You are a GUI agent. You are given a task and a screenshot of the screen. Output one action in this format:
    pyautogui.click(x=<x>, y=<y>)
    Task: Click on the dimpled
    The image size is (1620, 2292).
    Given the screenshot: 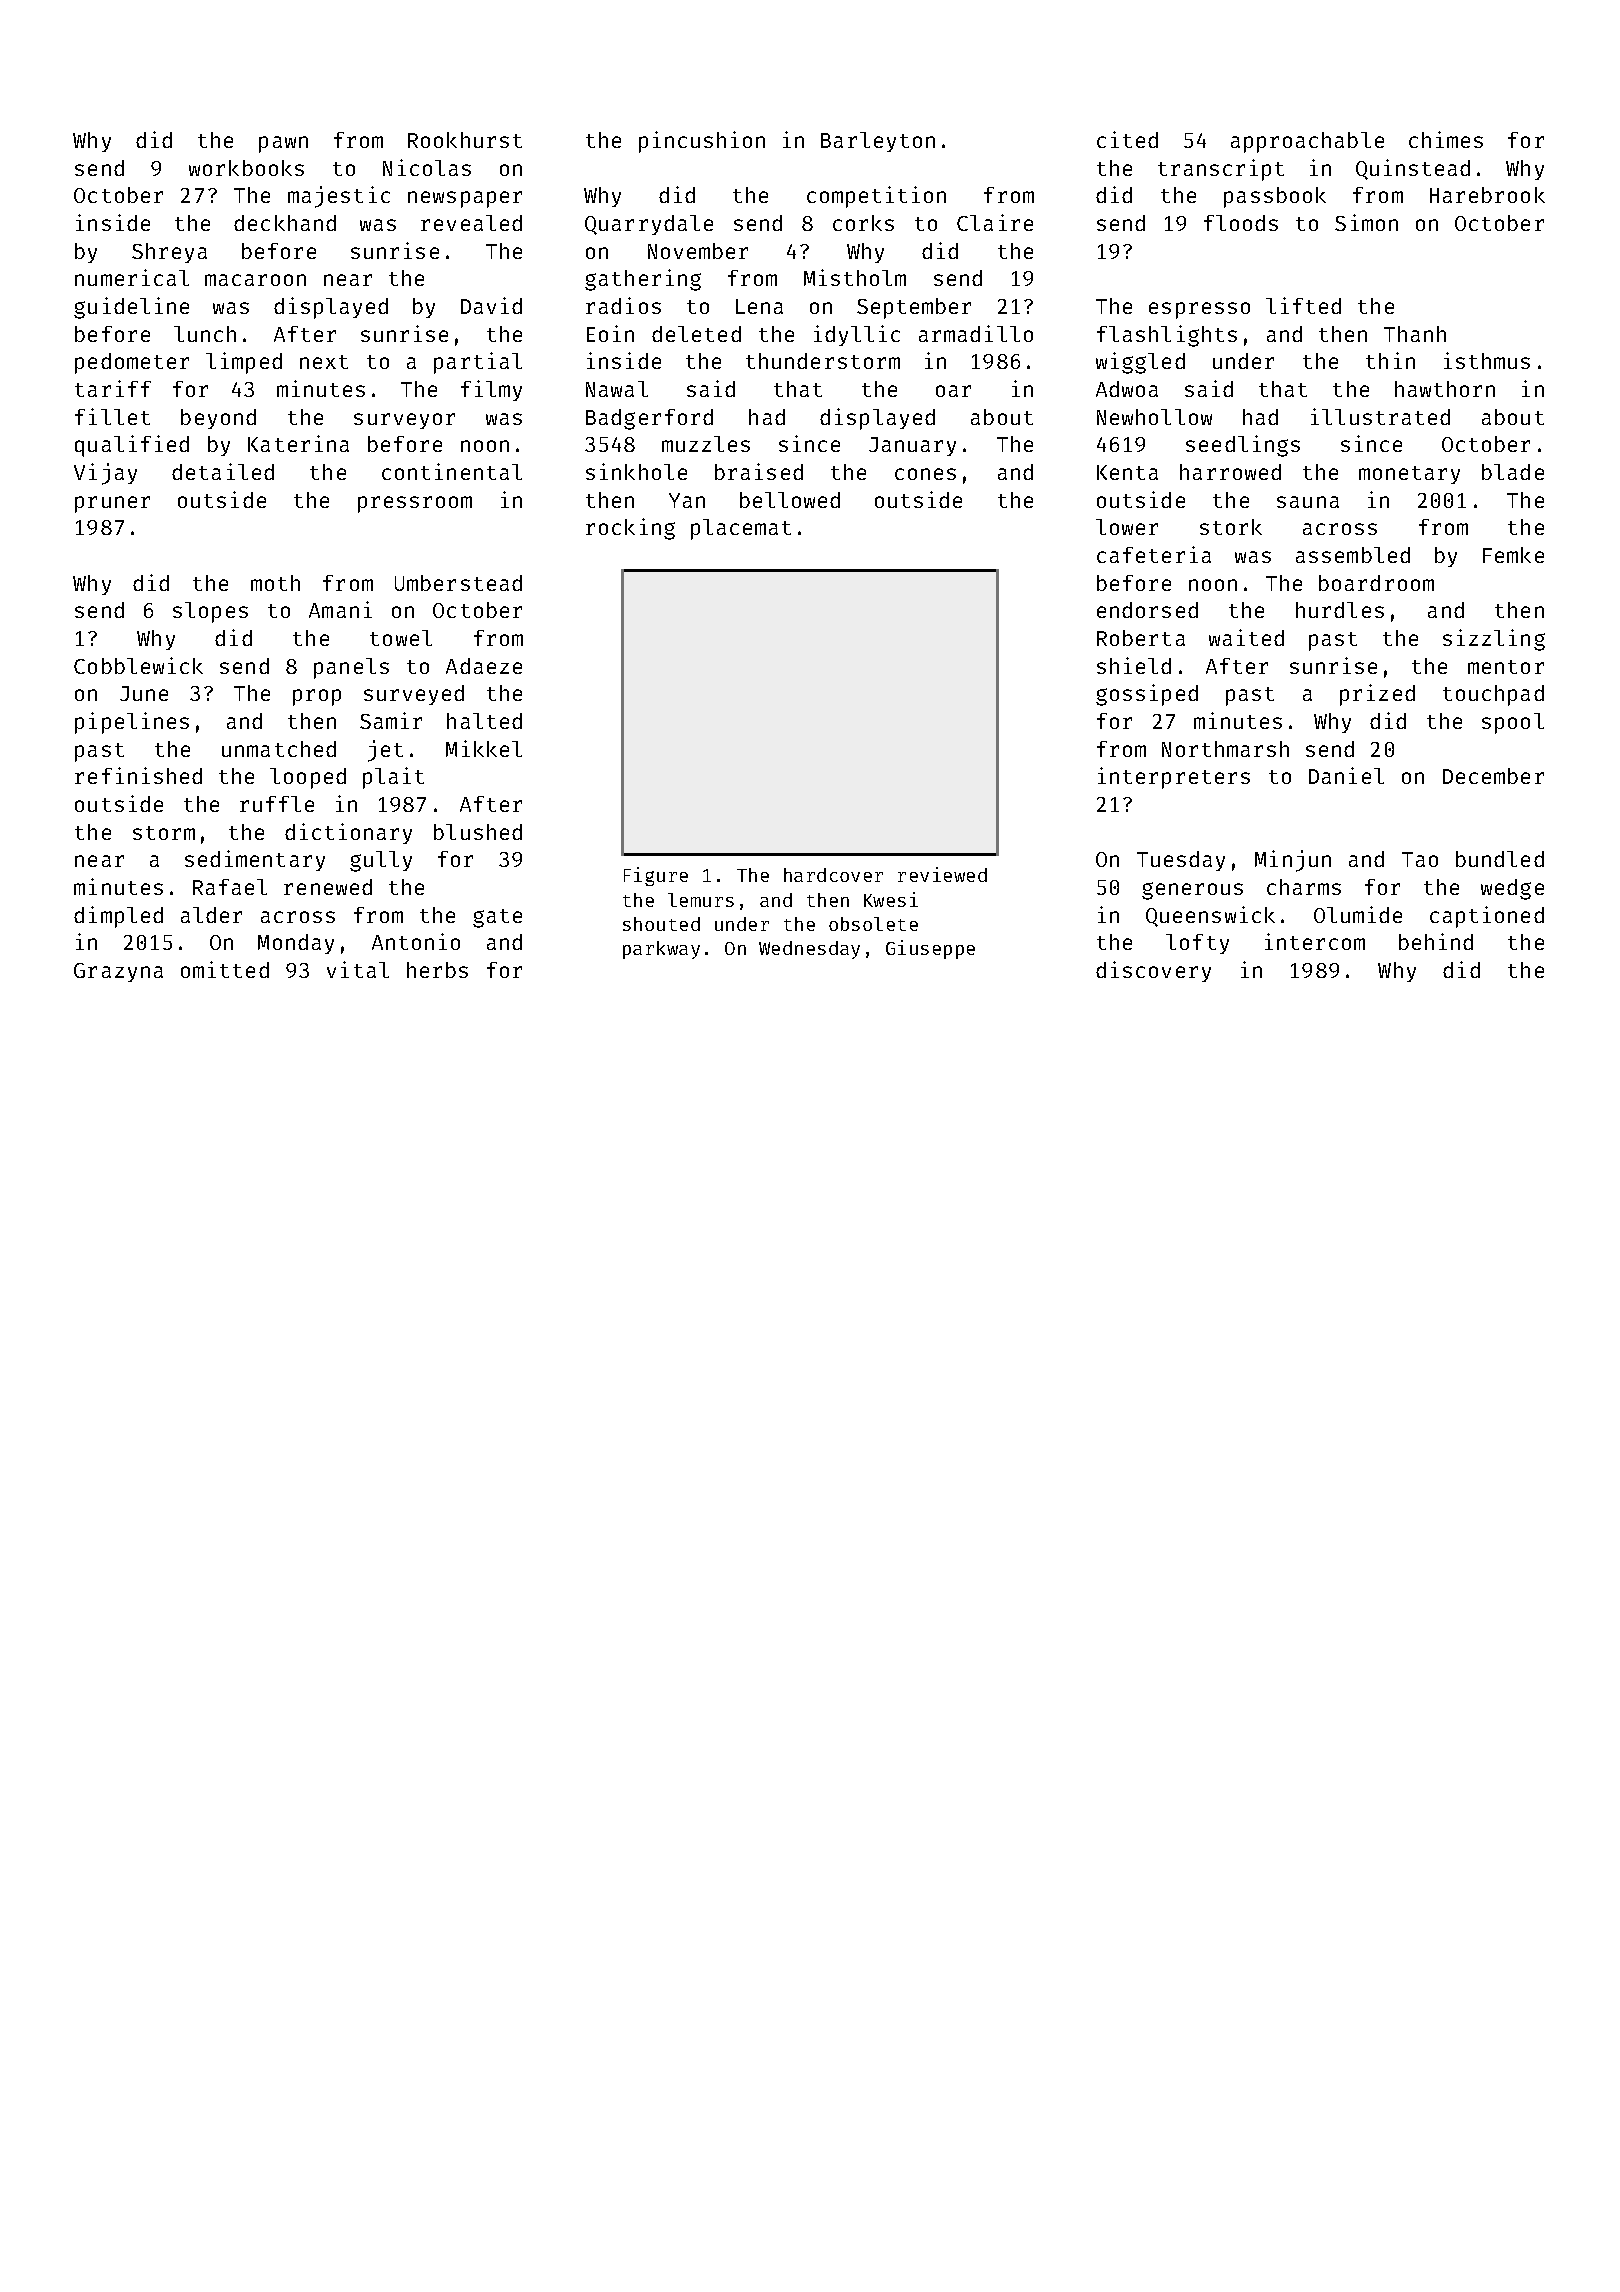 What is the action you would take?
    pyautogui.click(x=118, y=917)
